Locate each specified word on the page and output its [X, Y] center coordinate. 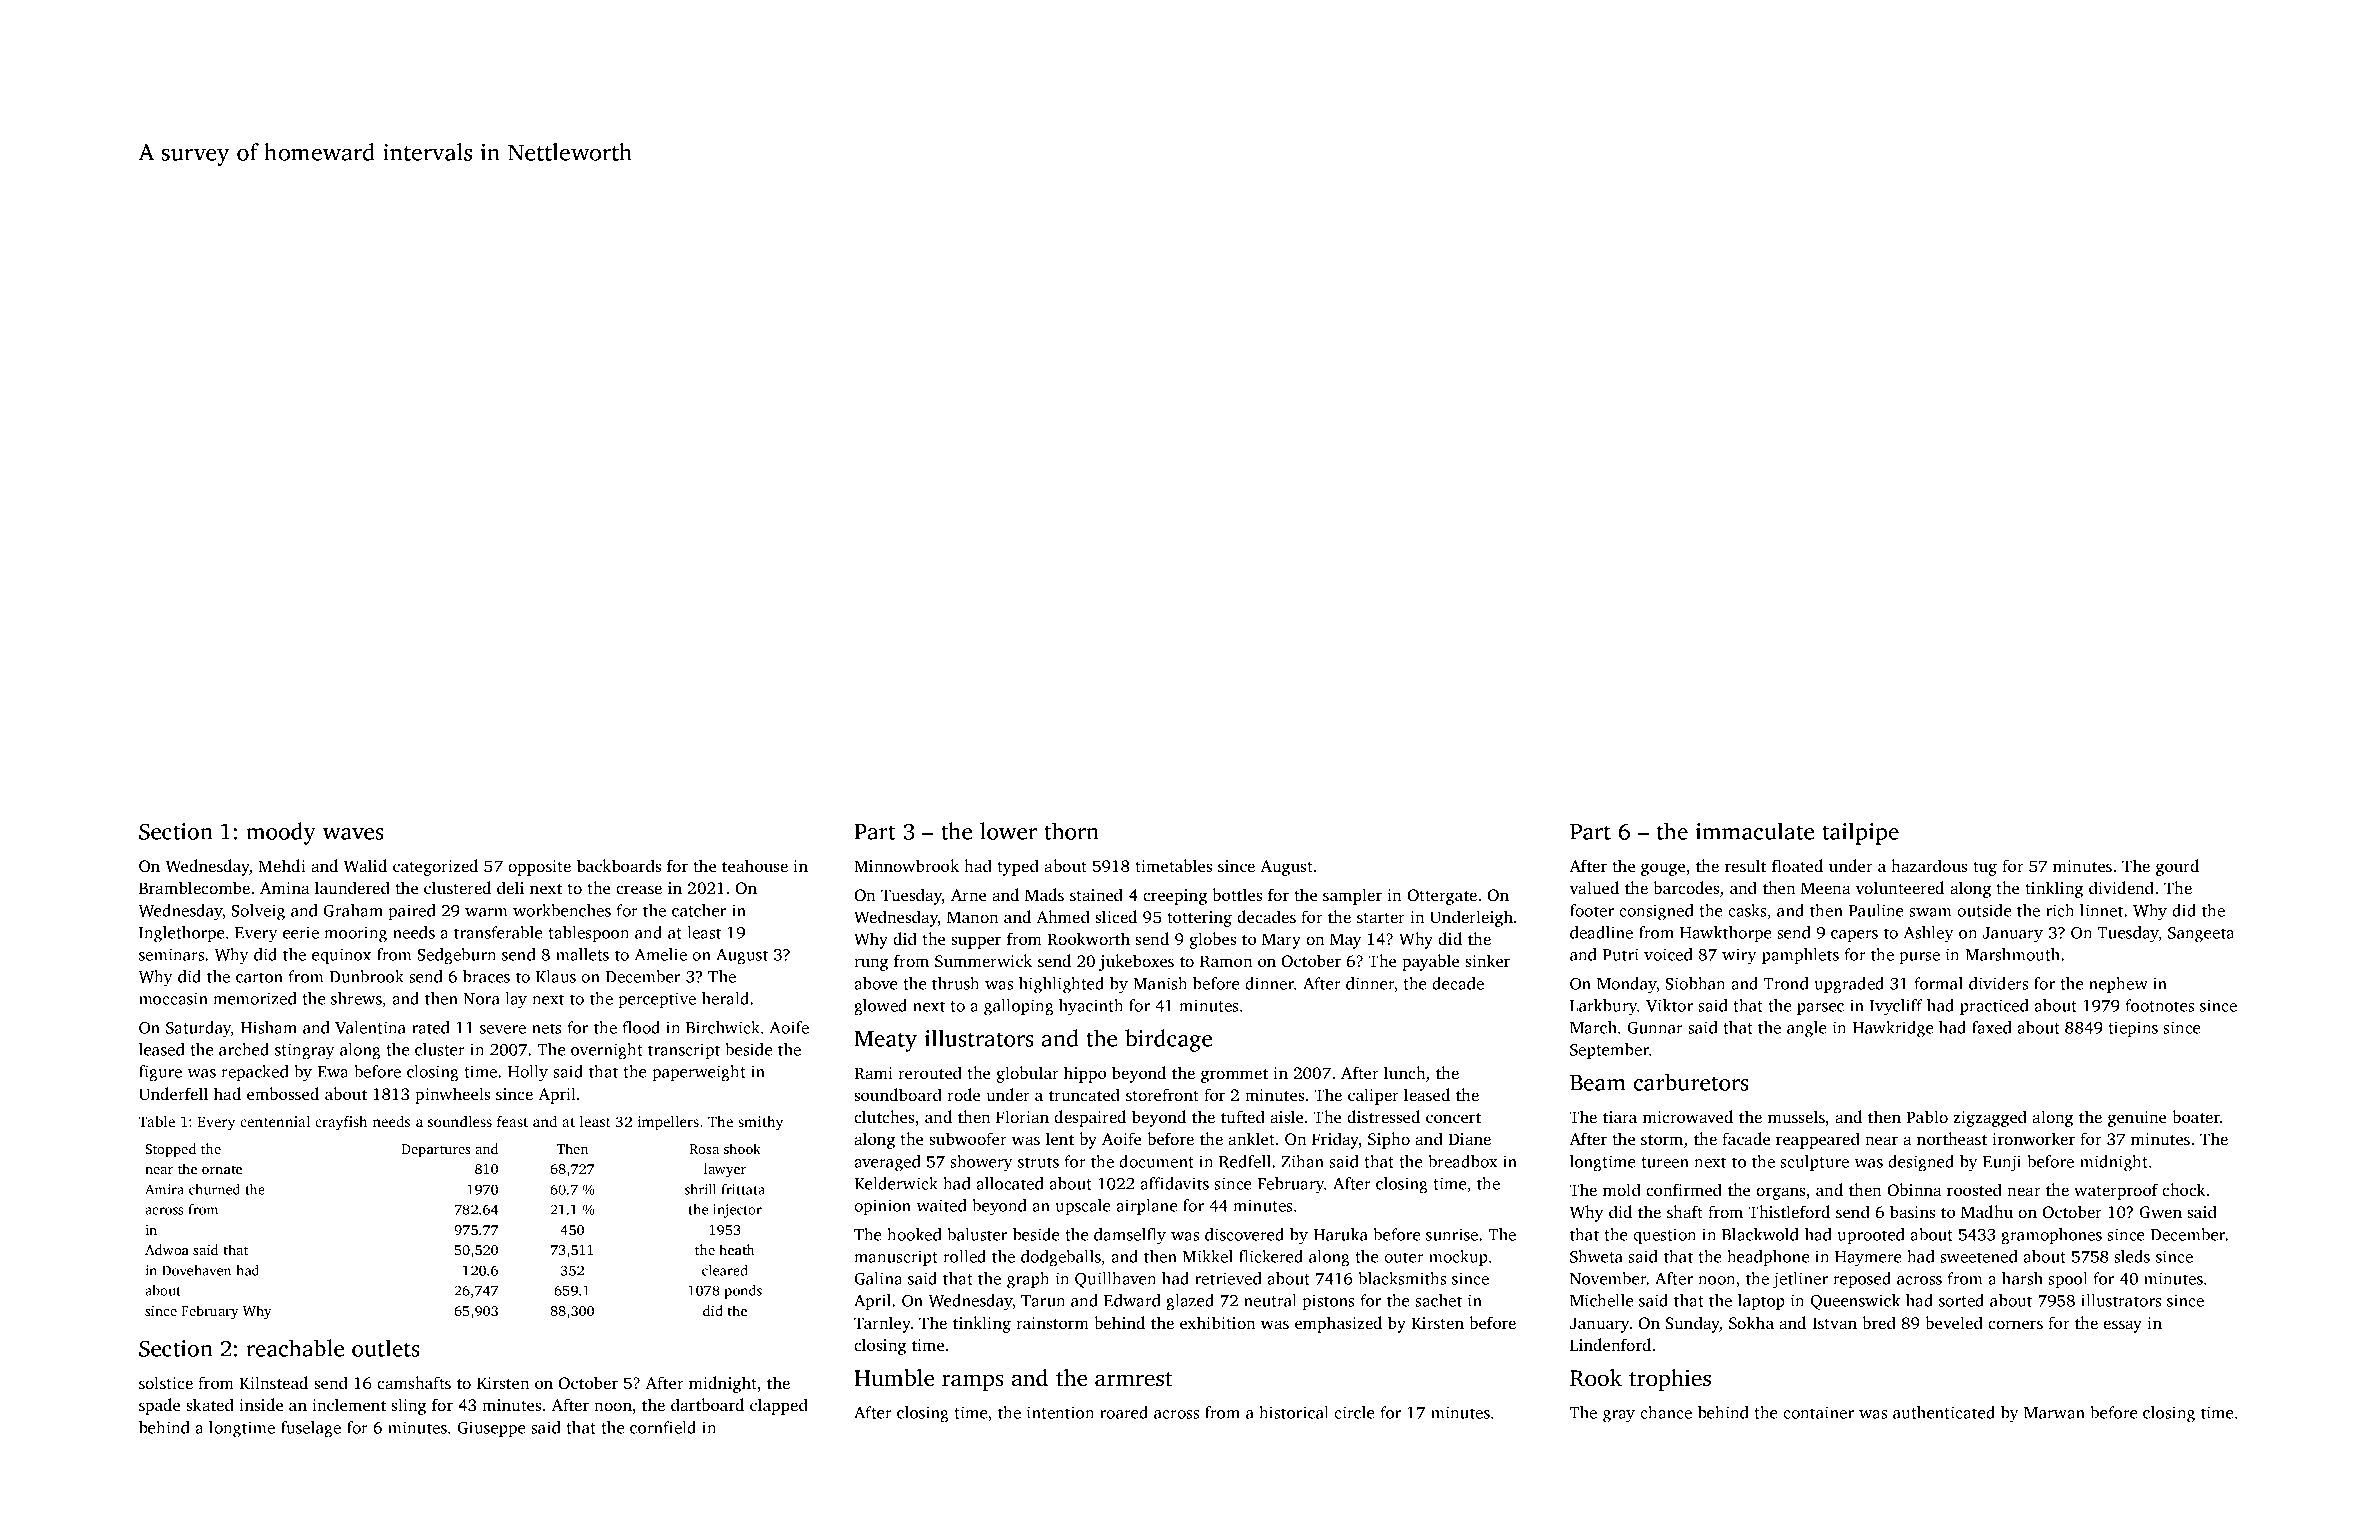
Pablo [1927, 1116]
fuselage [311, 1429]
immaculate [1755, 831]
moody [281, 833]
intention [1060, 1412]
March [1593, 1027]
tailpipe [1860, 833]
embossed [283, 1093]
